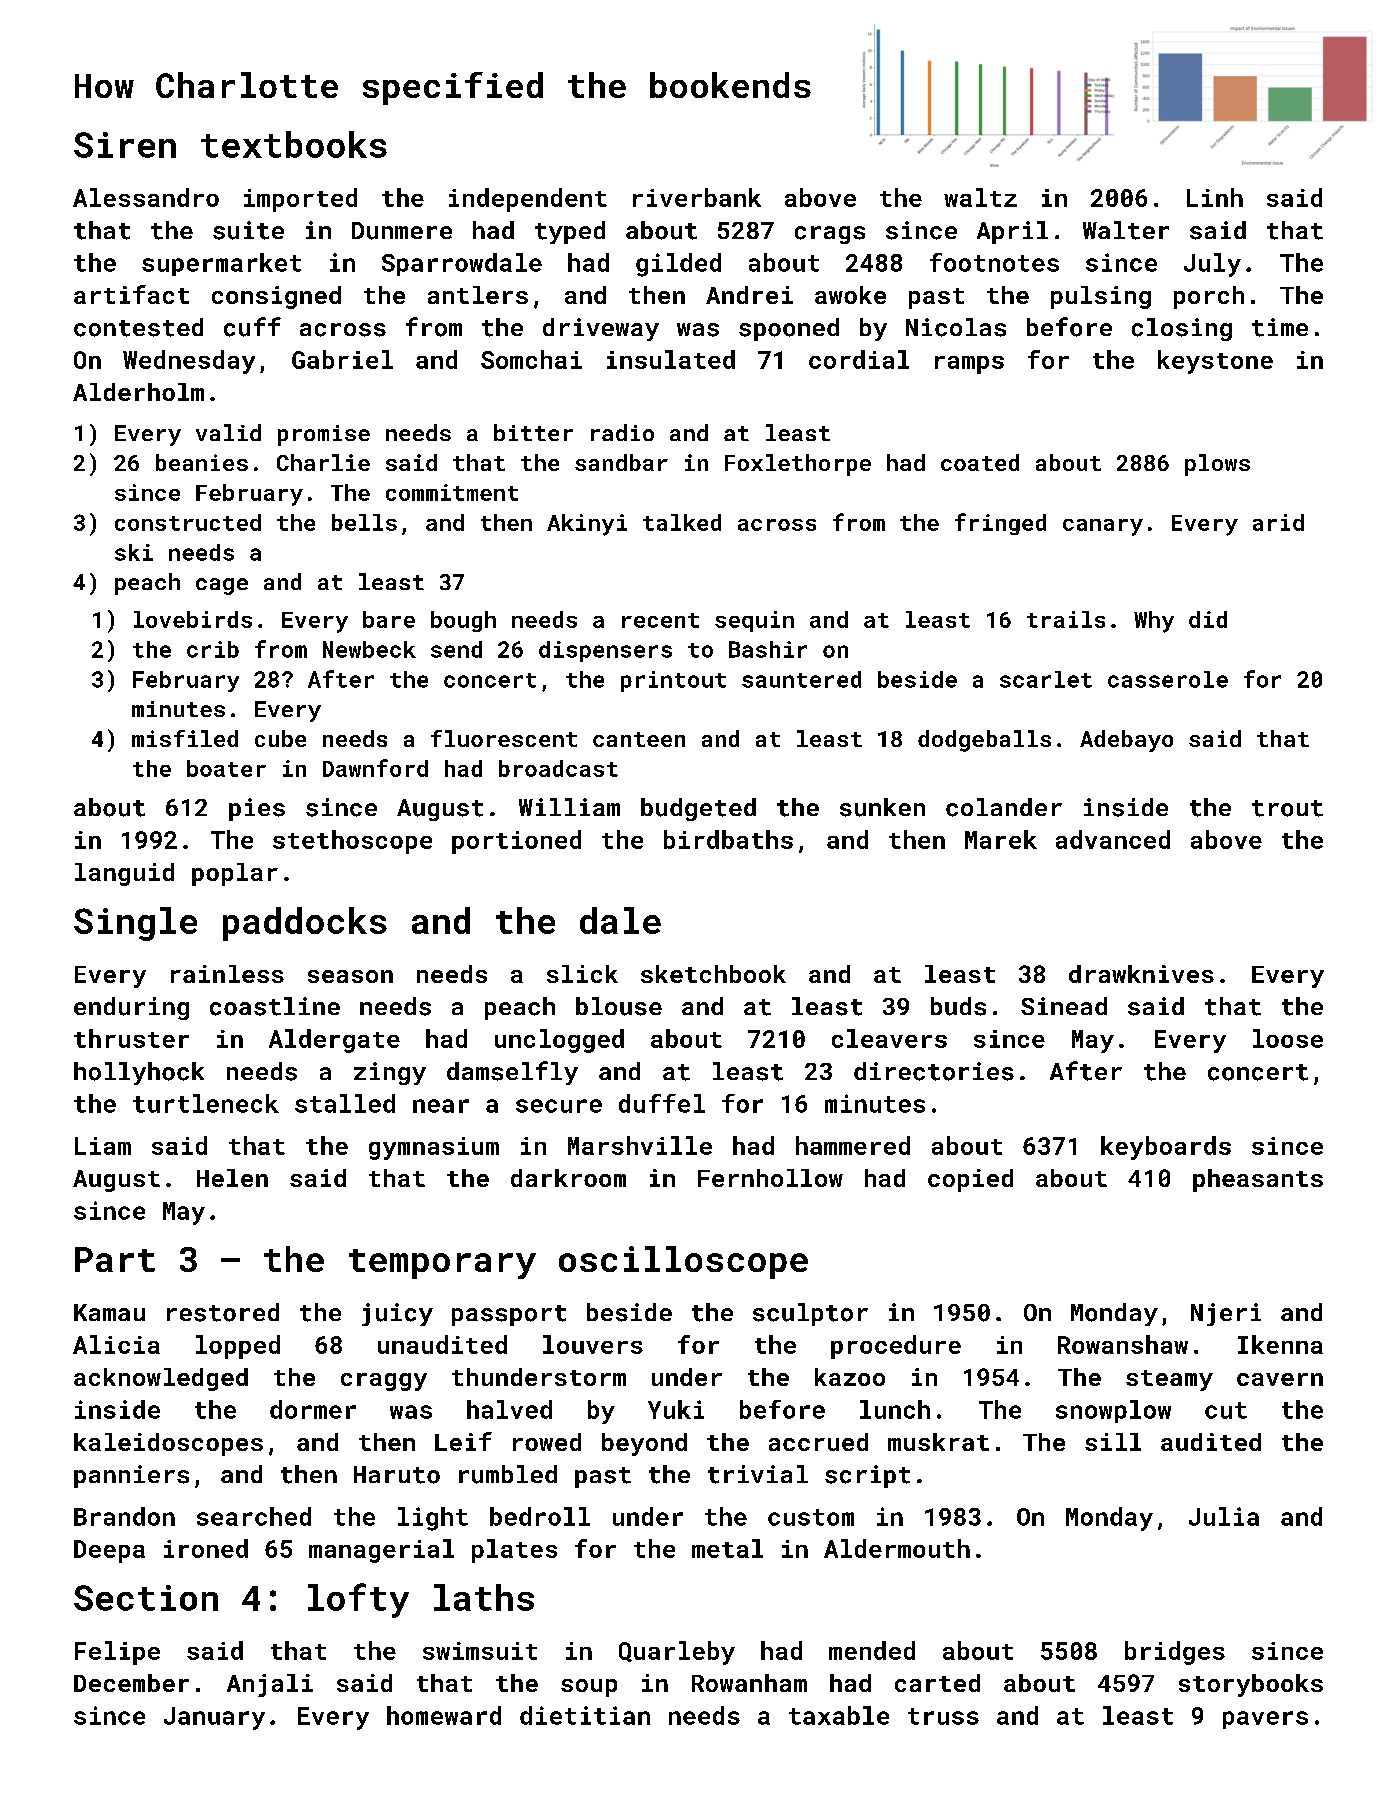  I want to click on textbooks, so click(294, 144).
